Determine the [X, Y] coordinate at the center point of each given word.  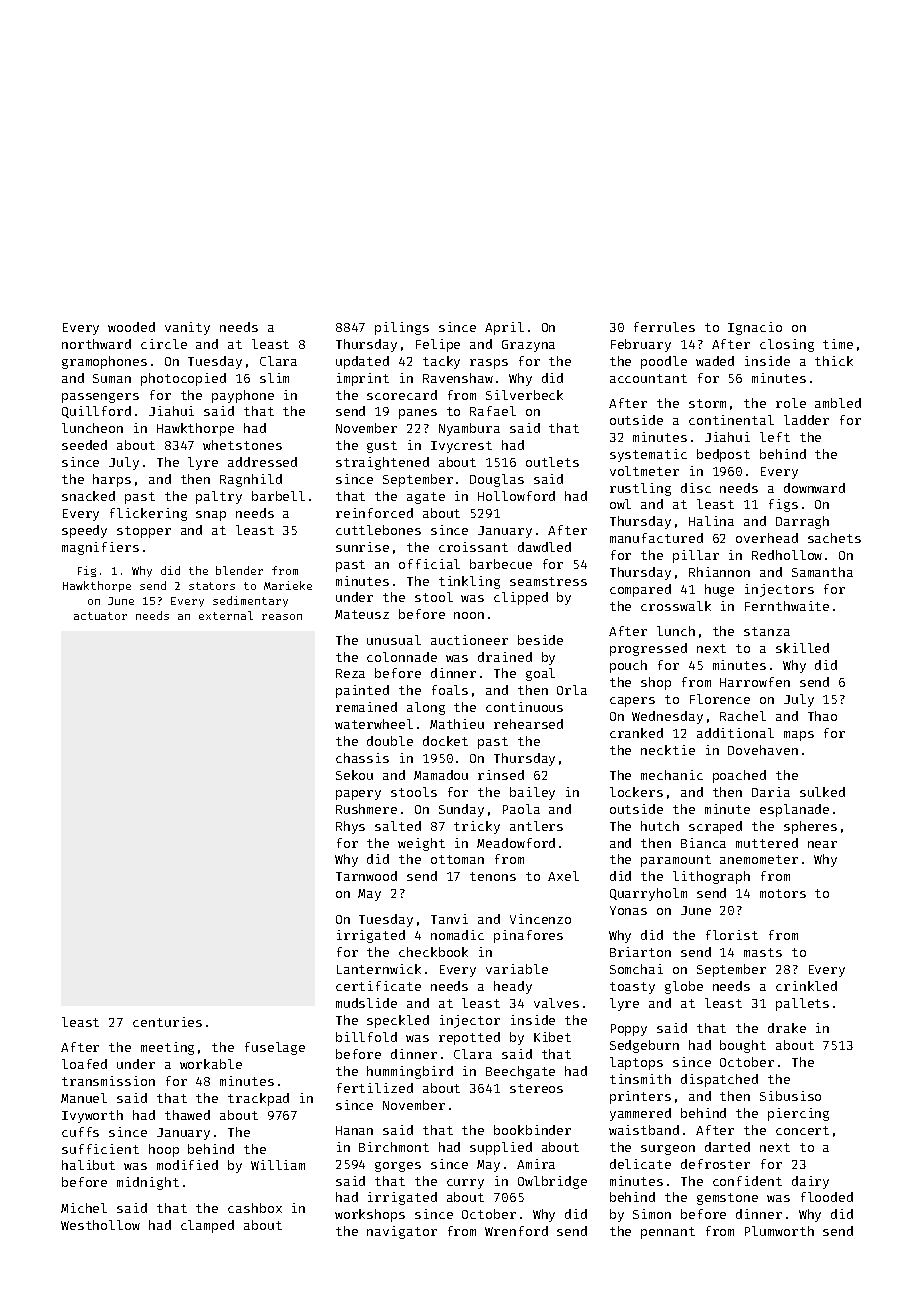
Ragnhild [251, 480]
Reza [350, 673]
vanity [187, 328]
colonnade [402, 657]
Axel [563, 876]
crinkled [806, 986]
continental [731, 420]
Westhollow [100, 1225]
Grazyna [528, 346]
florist [732, 935]
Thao [822, 716]
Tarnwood [366, 876]
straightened [382, 463]
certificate [378, 986]
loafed [84, 1064]
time [838, 344]
